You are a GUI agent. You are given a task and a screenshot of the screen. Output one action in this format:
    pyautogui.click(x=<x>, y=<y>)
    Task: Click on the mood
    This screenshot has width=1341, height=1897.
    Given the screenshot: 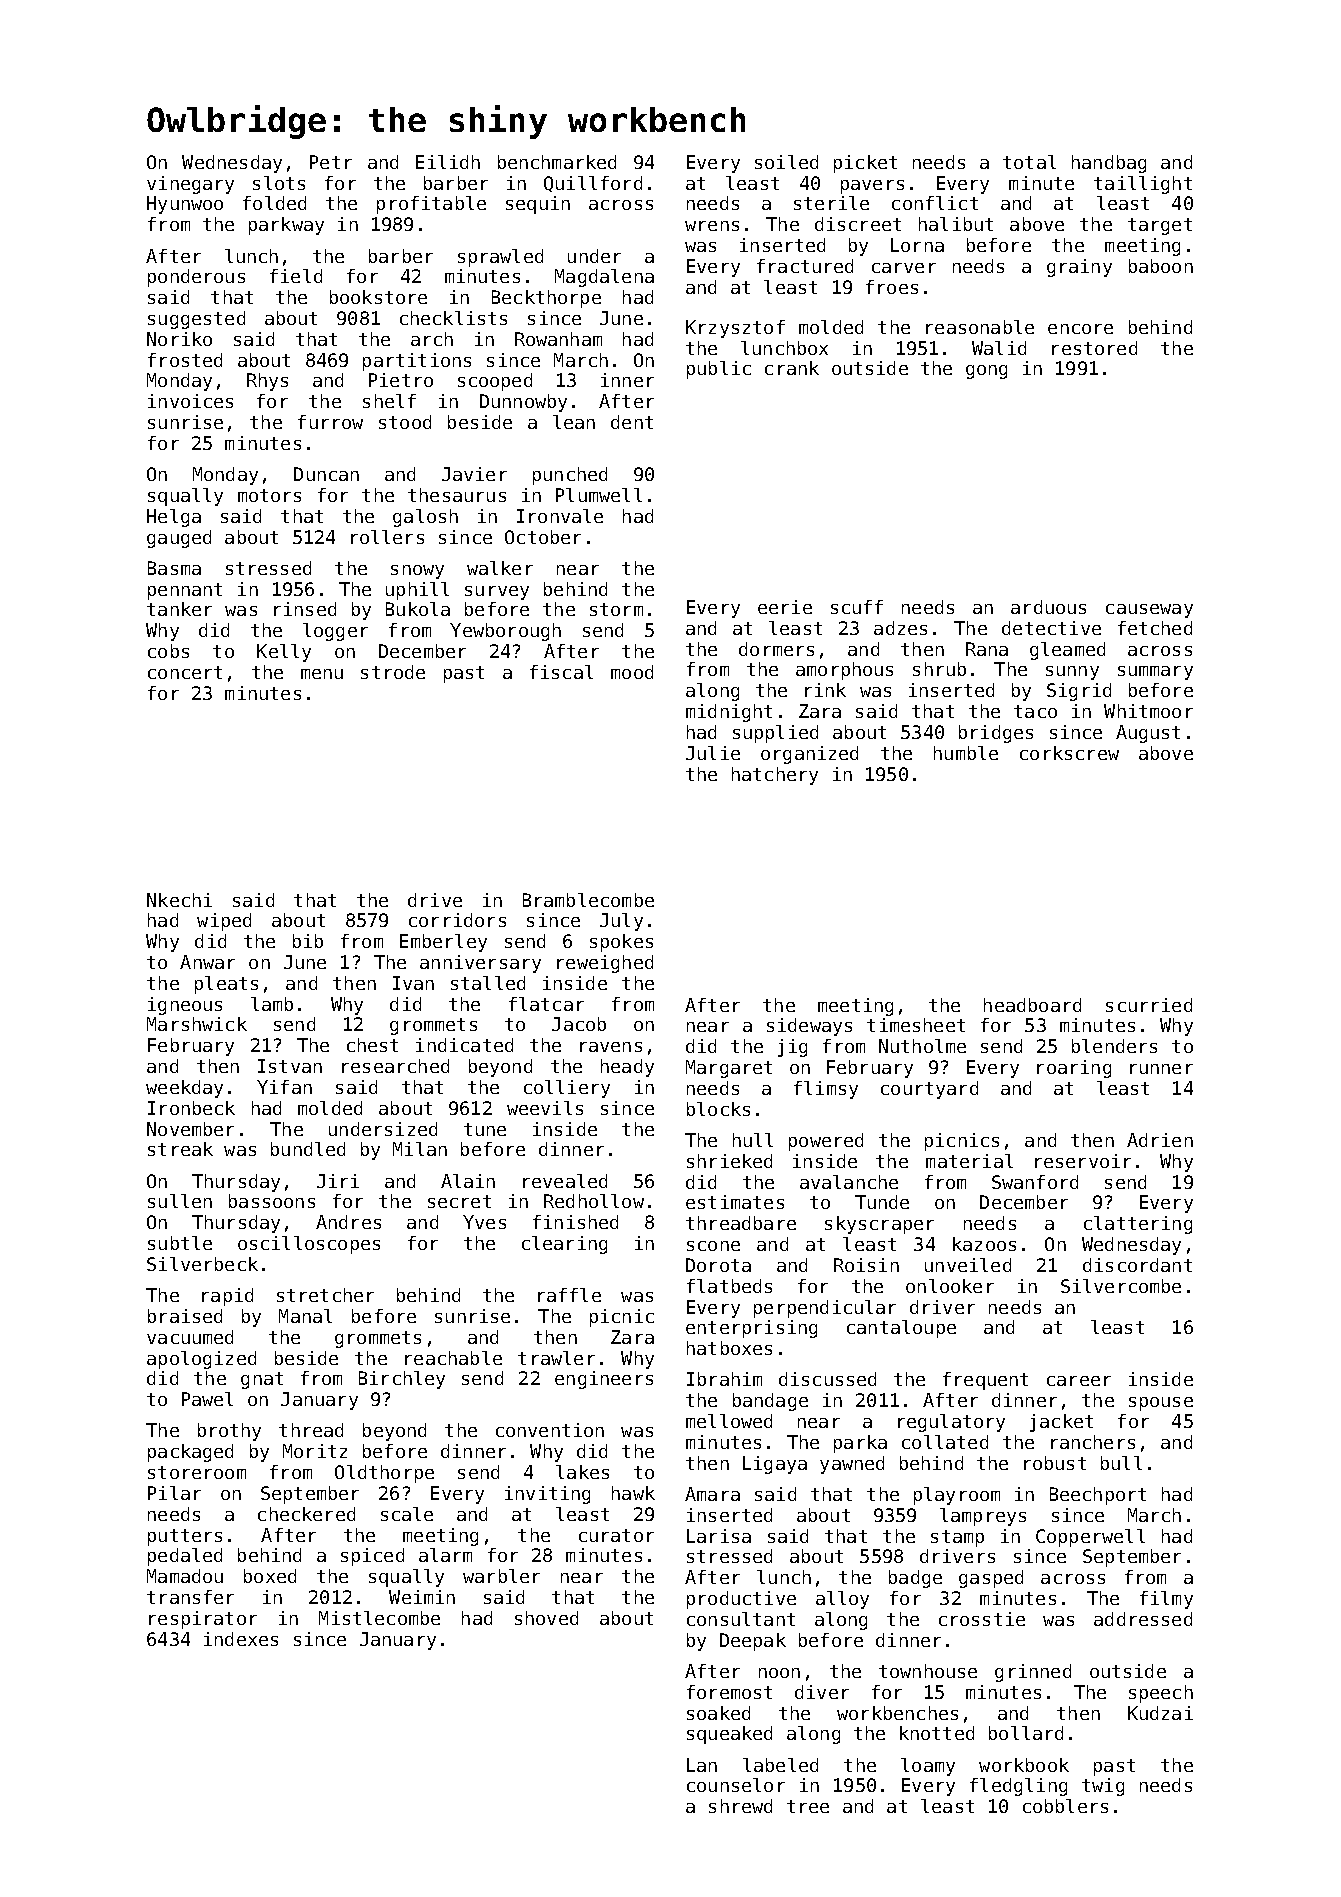 What is the action you would take?
    pyautogui.click(x=632, y=672)
